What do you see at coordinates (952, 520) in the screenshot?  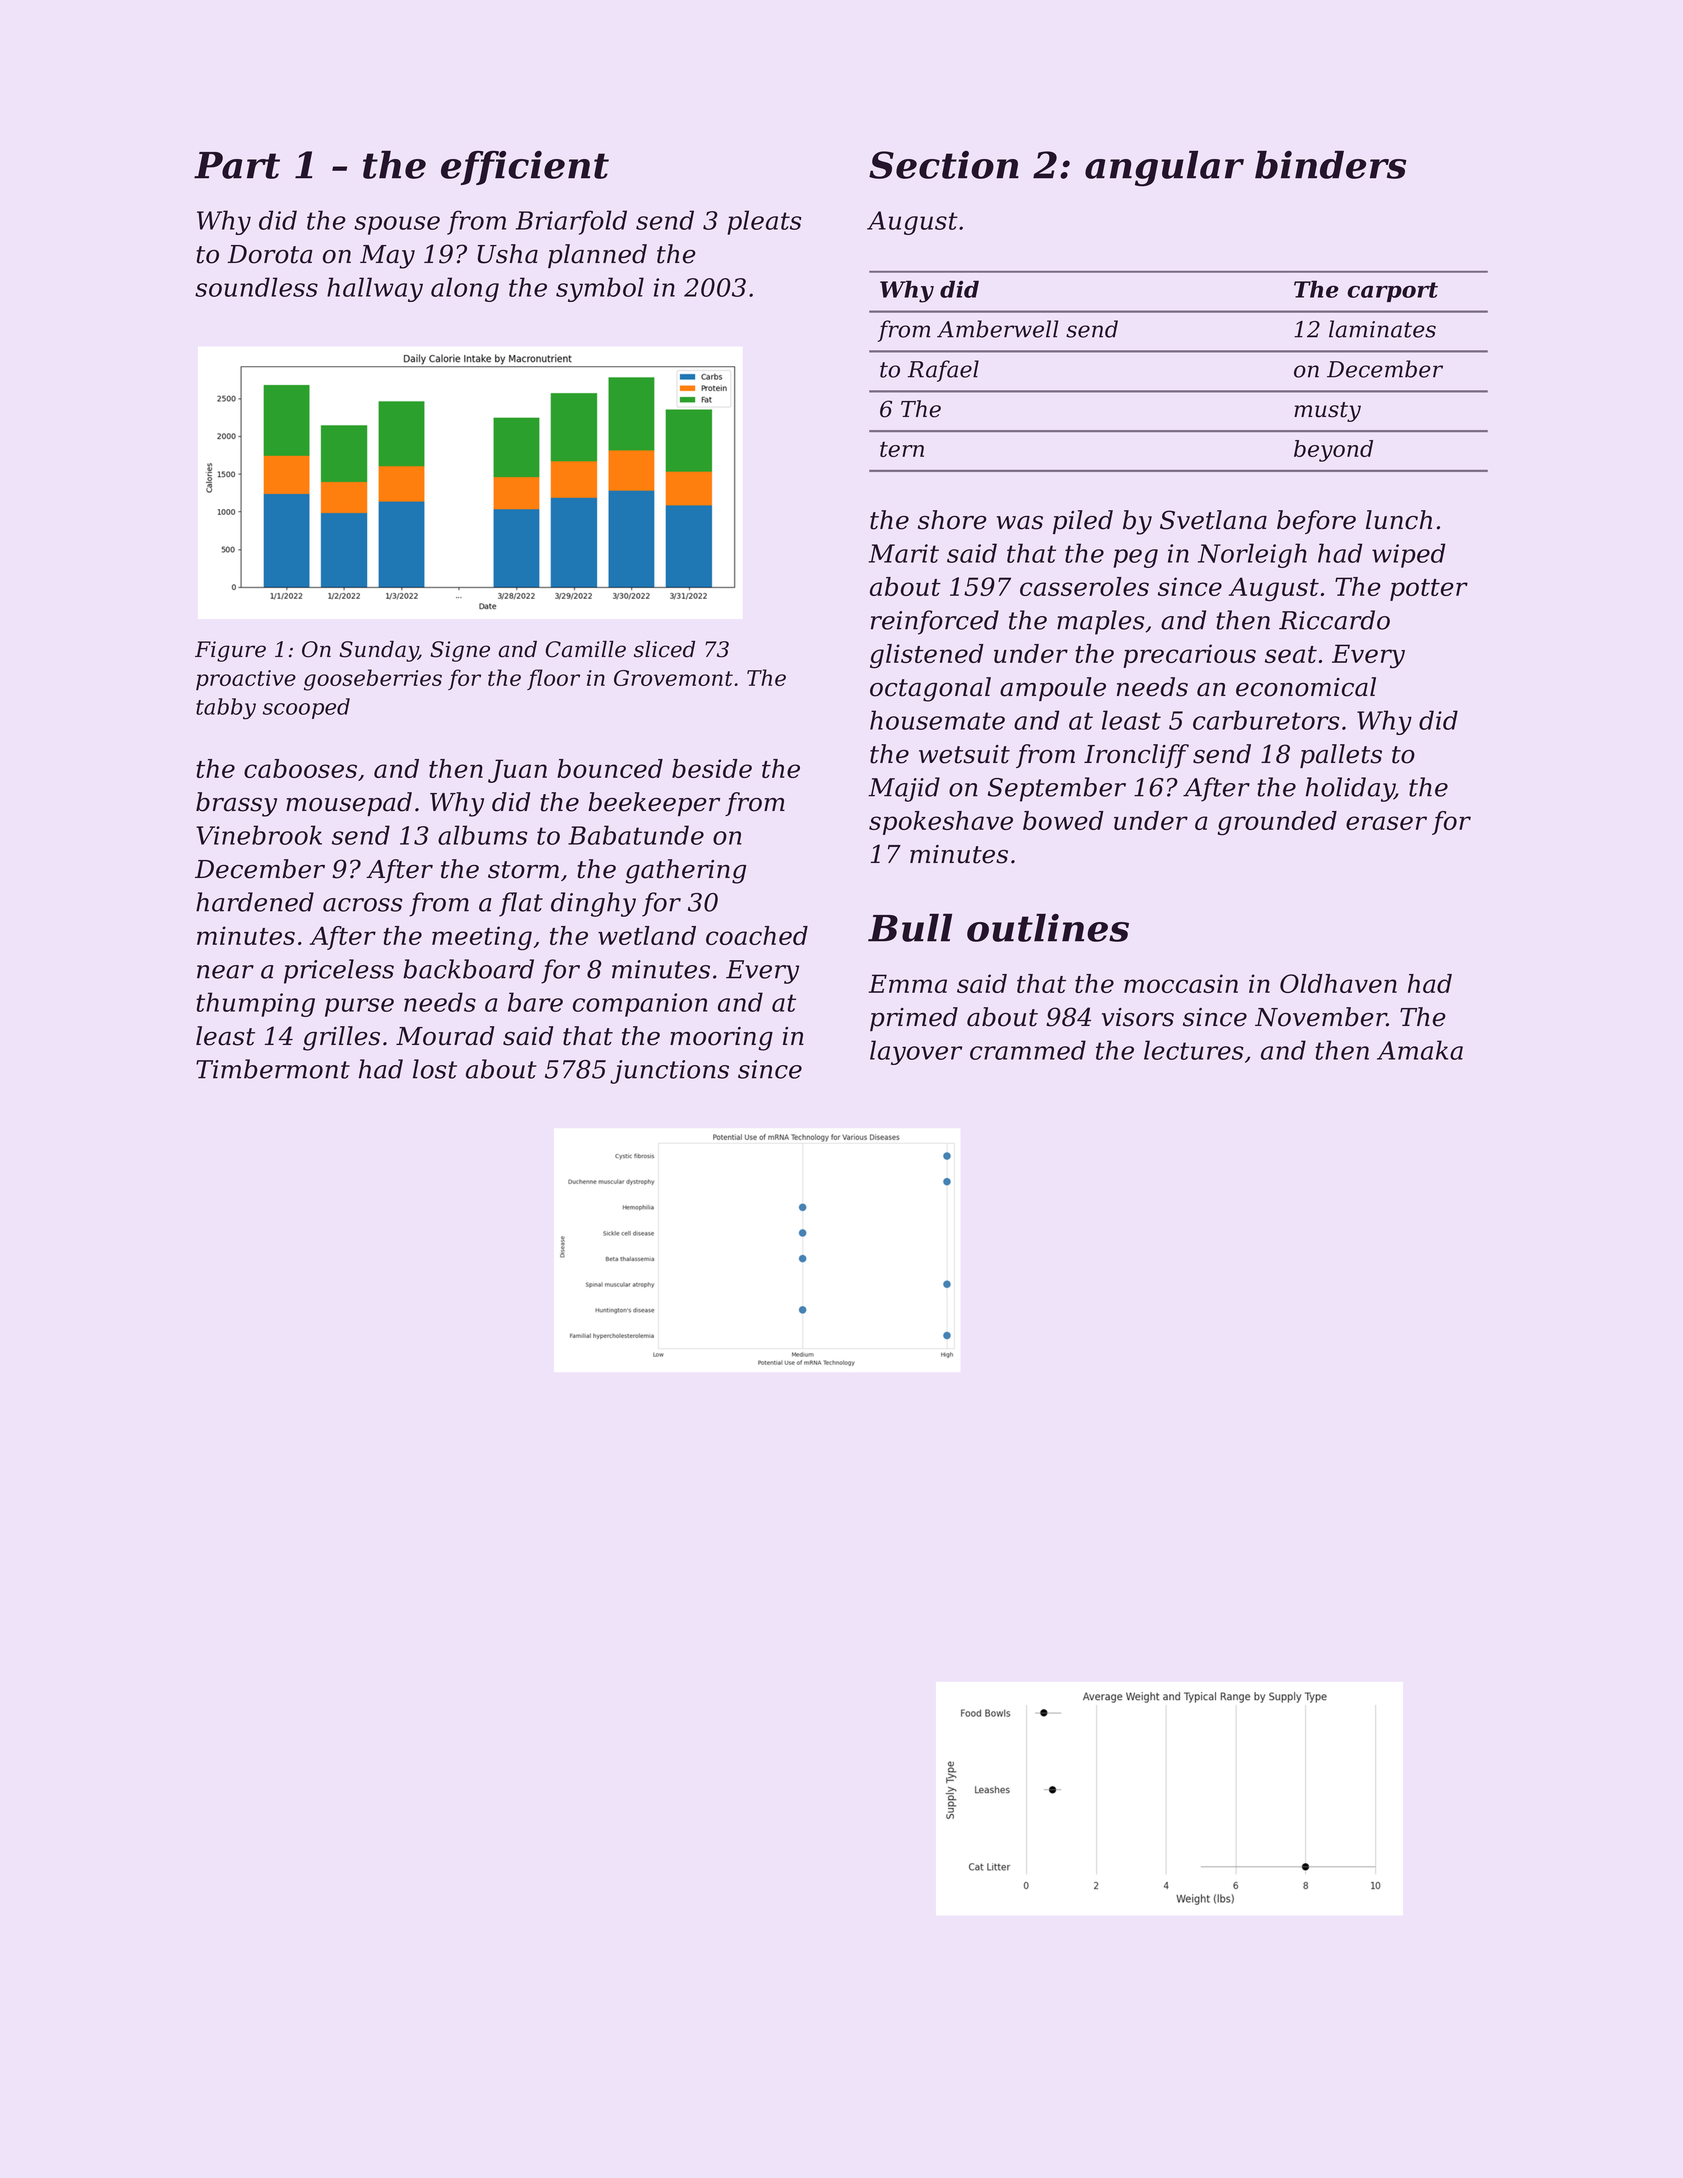 I see `shore` at bounding box center [952, 520].
